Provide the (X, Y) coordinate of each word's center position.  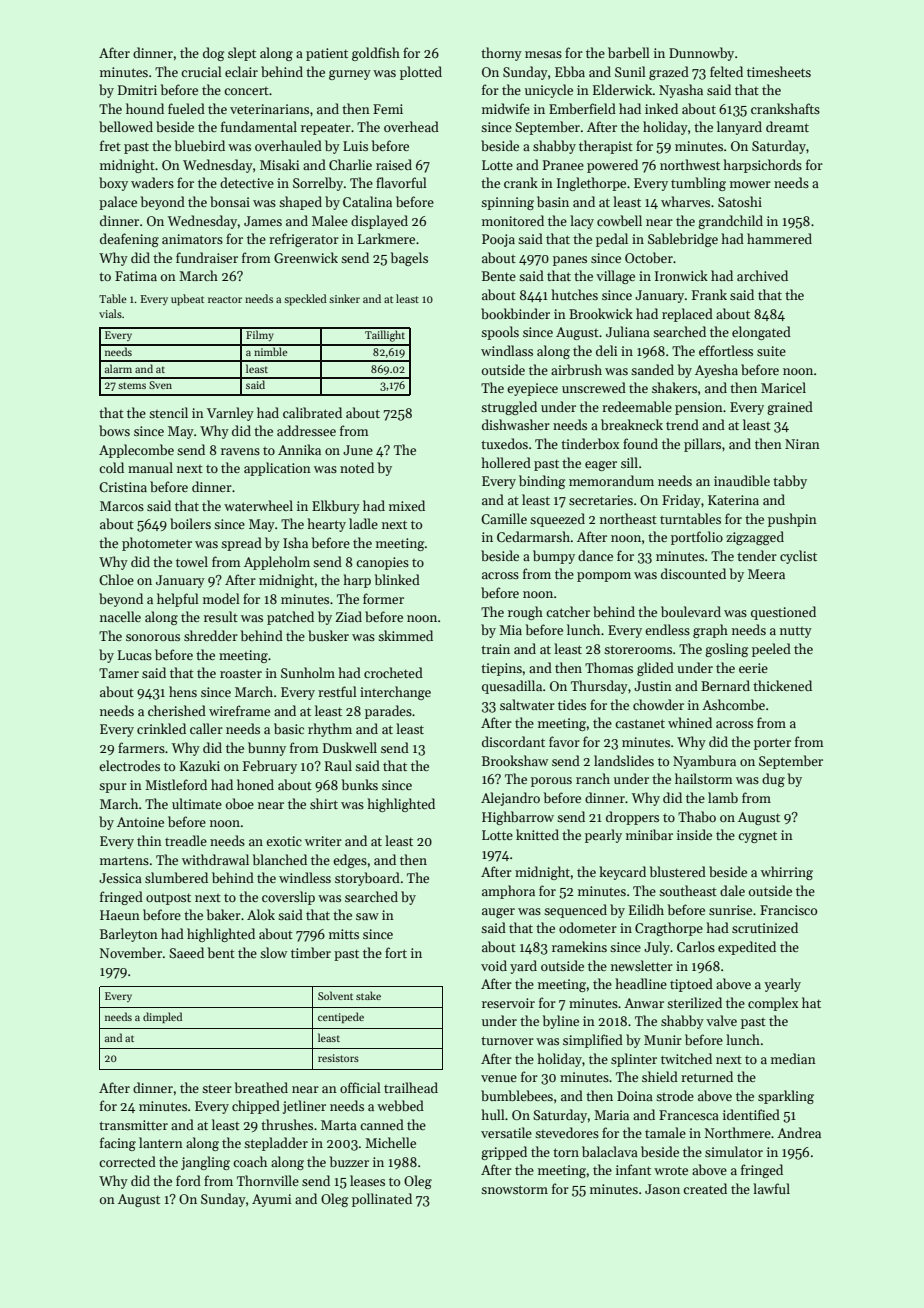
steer (217, 1089)
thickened (782, 685)
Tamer (119, 673)
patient (327, 54)
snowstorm (514, 1189)
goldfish (376, 54)
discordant (513, 741)
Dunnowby (701, 54)
